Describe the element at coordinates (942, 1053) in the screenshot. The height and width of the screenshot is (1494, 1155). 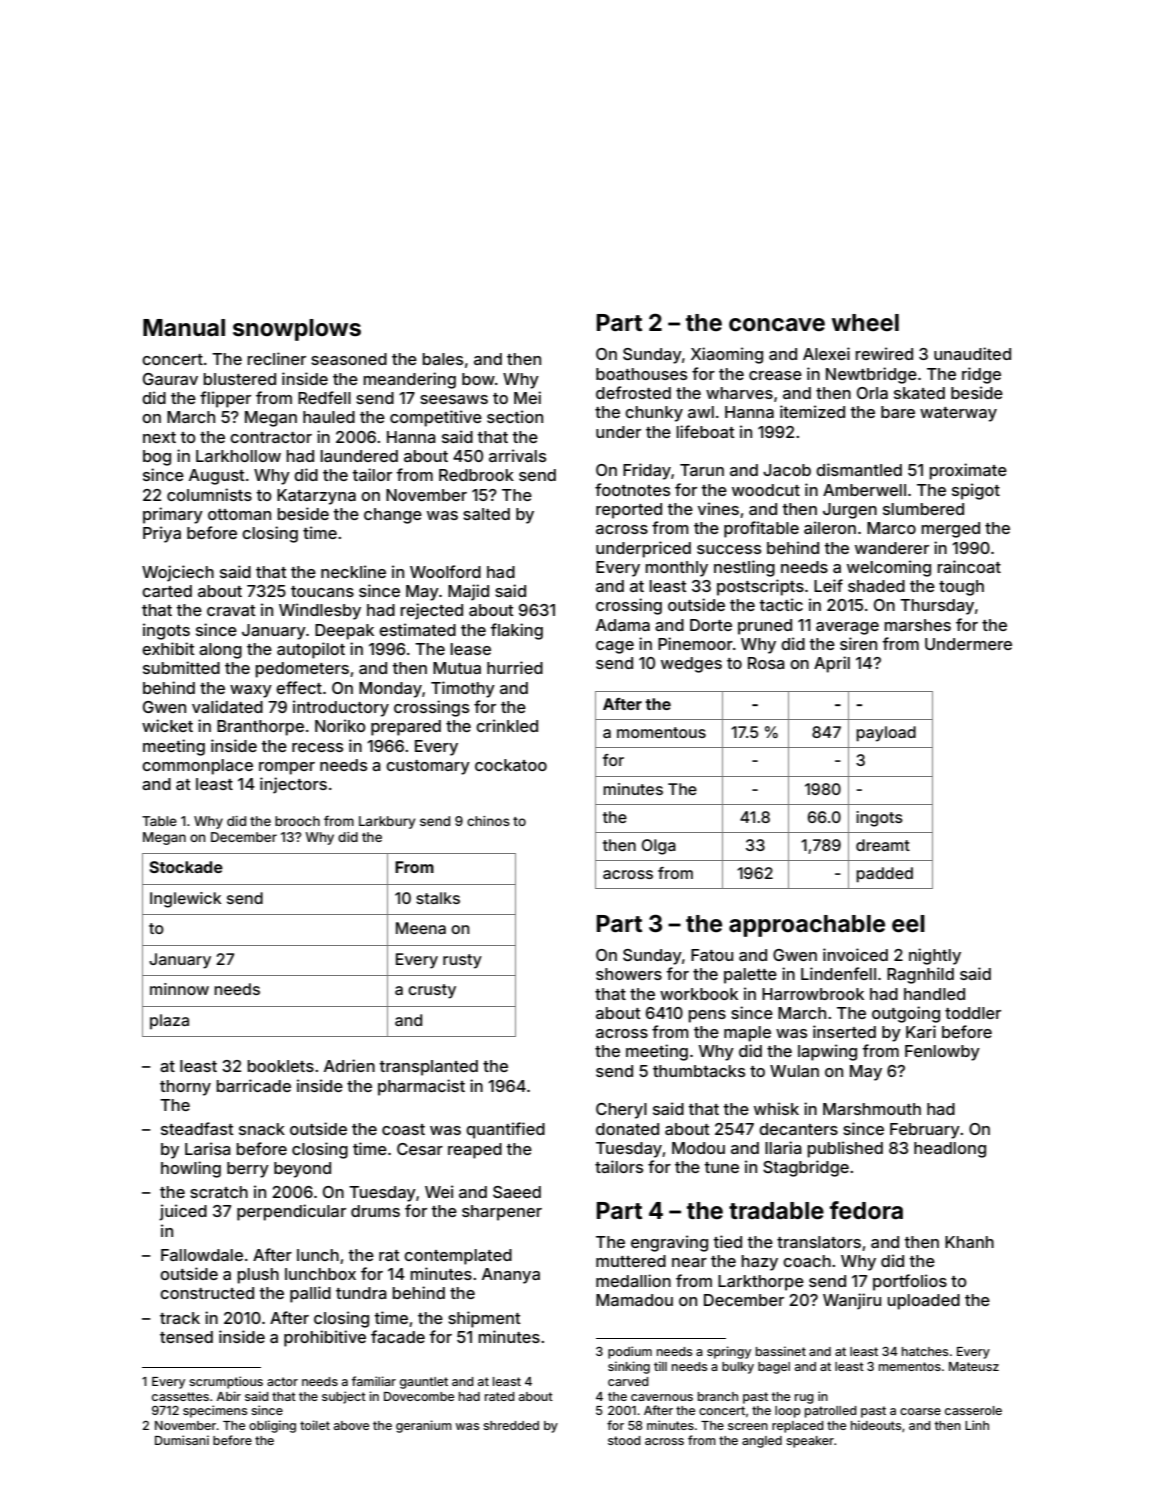
I see `Fenlowby` at that location.
